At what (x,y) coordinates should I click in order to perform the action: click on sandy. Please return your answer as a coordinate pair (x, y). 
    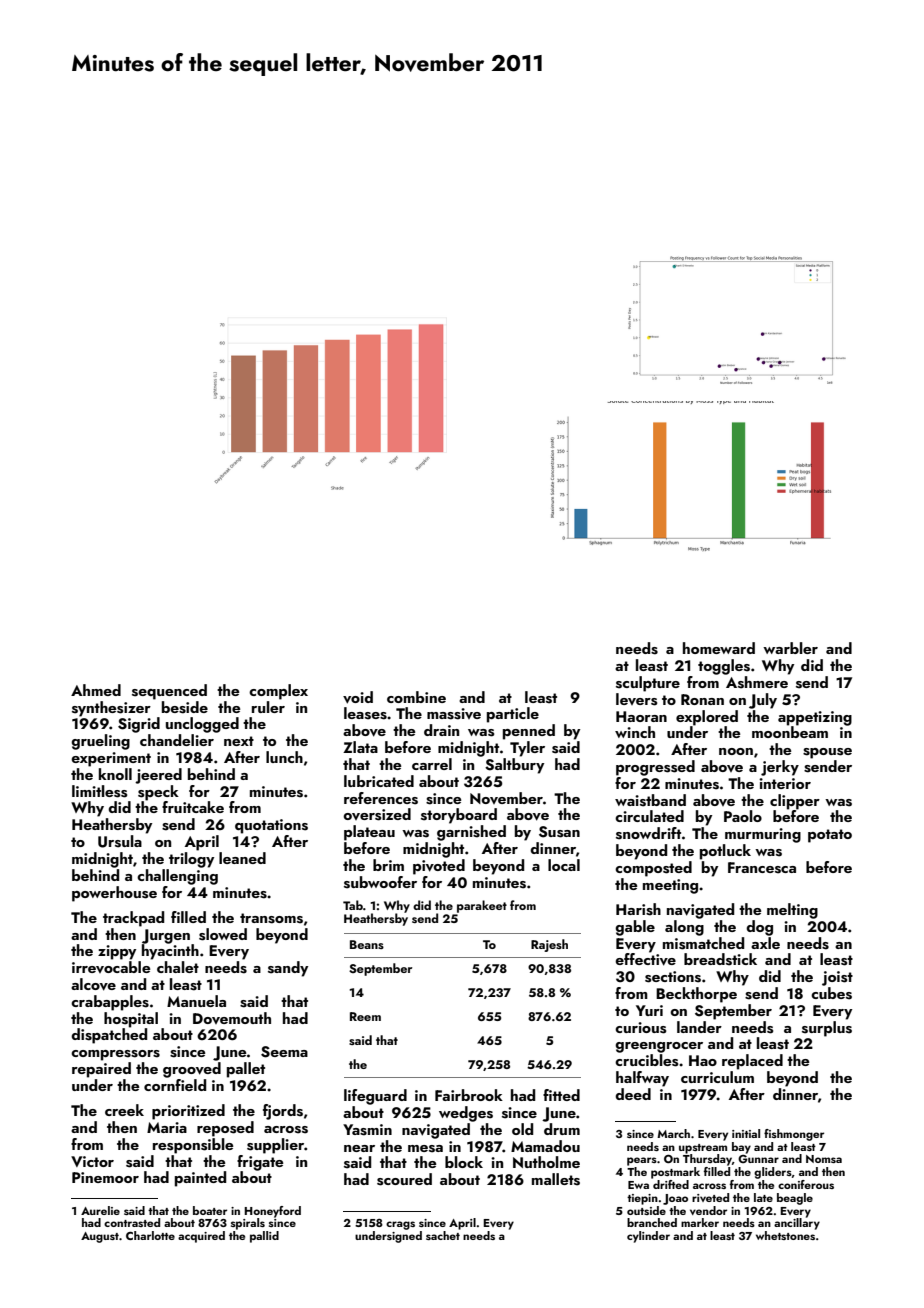
    Looking at the image, I should click on (288, 969).
